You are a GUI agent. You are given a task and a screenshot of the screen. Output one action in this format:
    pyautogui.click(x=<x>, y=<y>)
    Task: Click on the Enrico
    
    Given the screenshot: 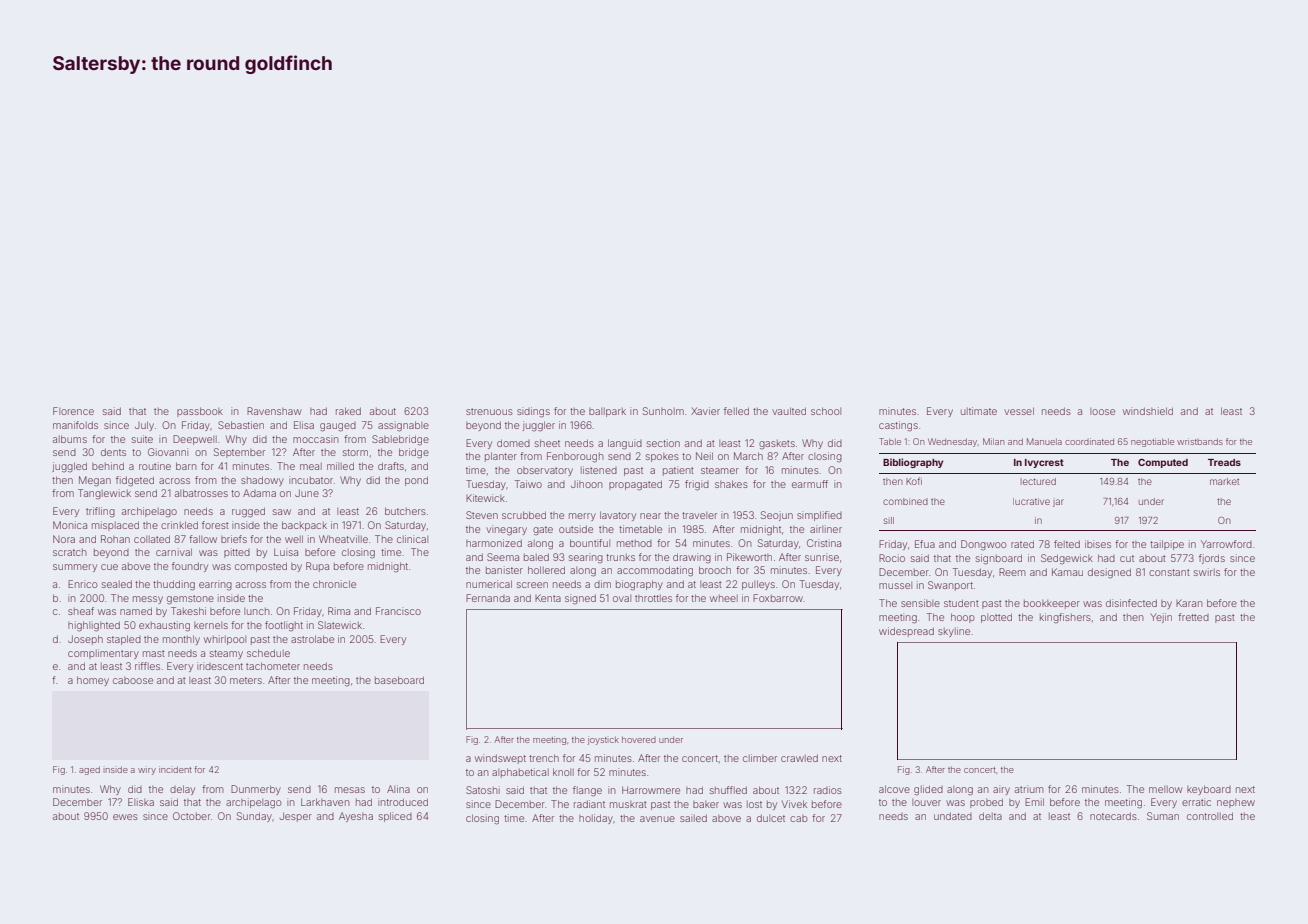 What is the action you would take?
    pyautogui.click(x=82, y=584)
